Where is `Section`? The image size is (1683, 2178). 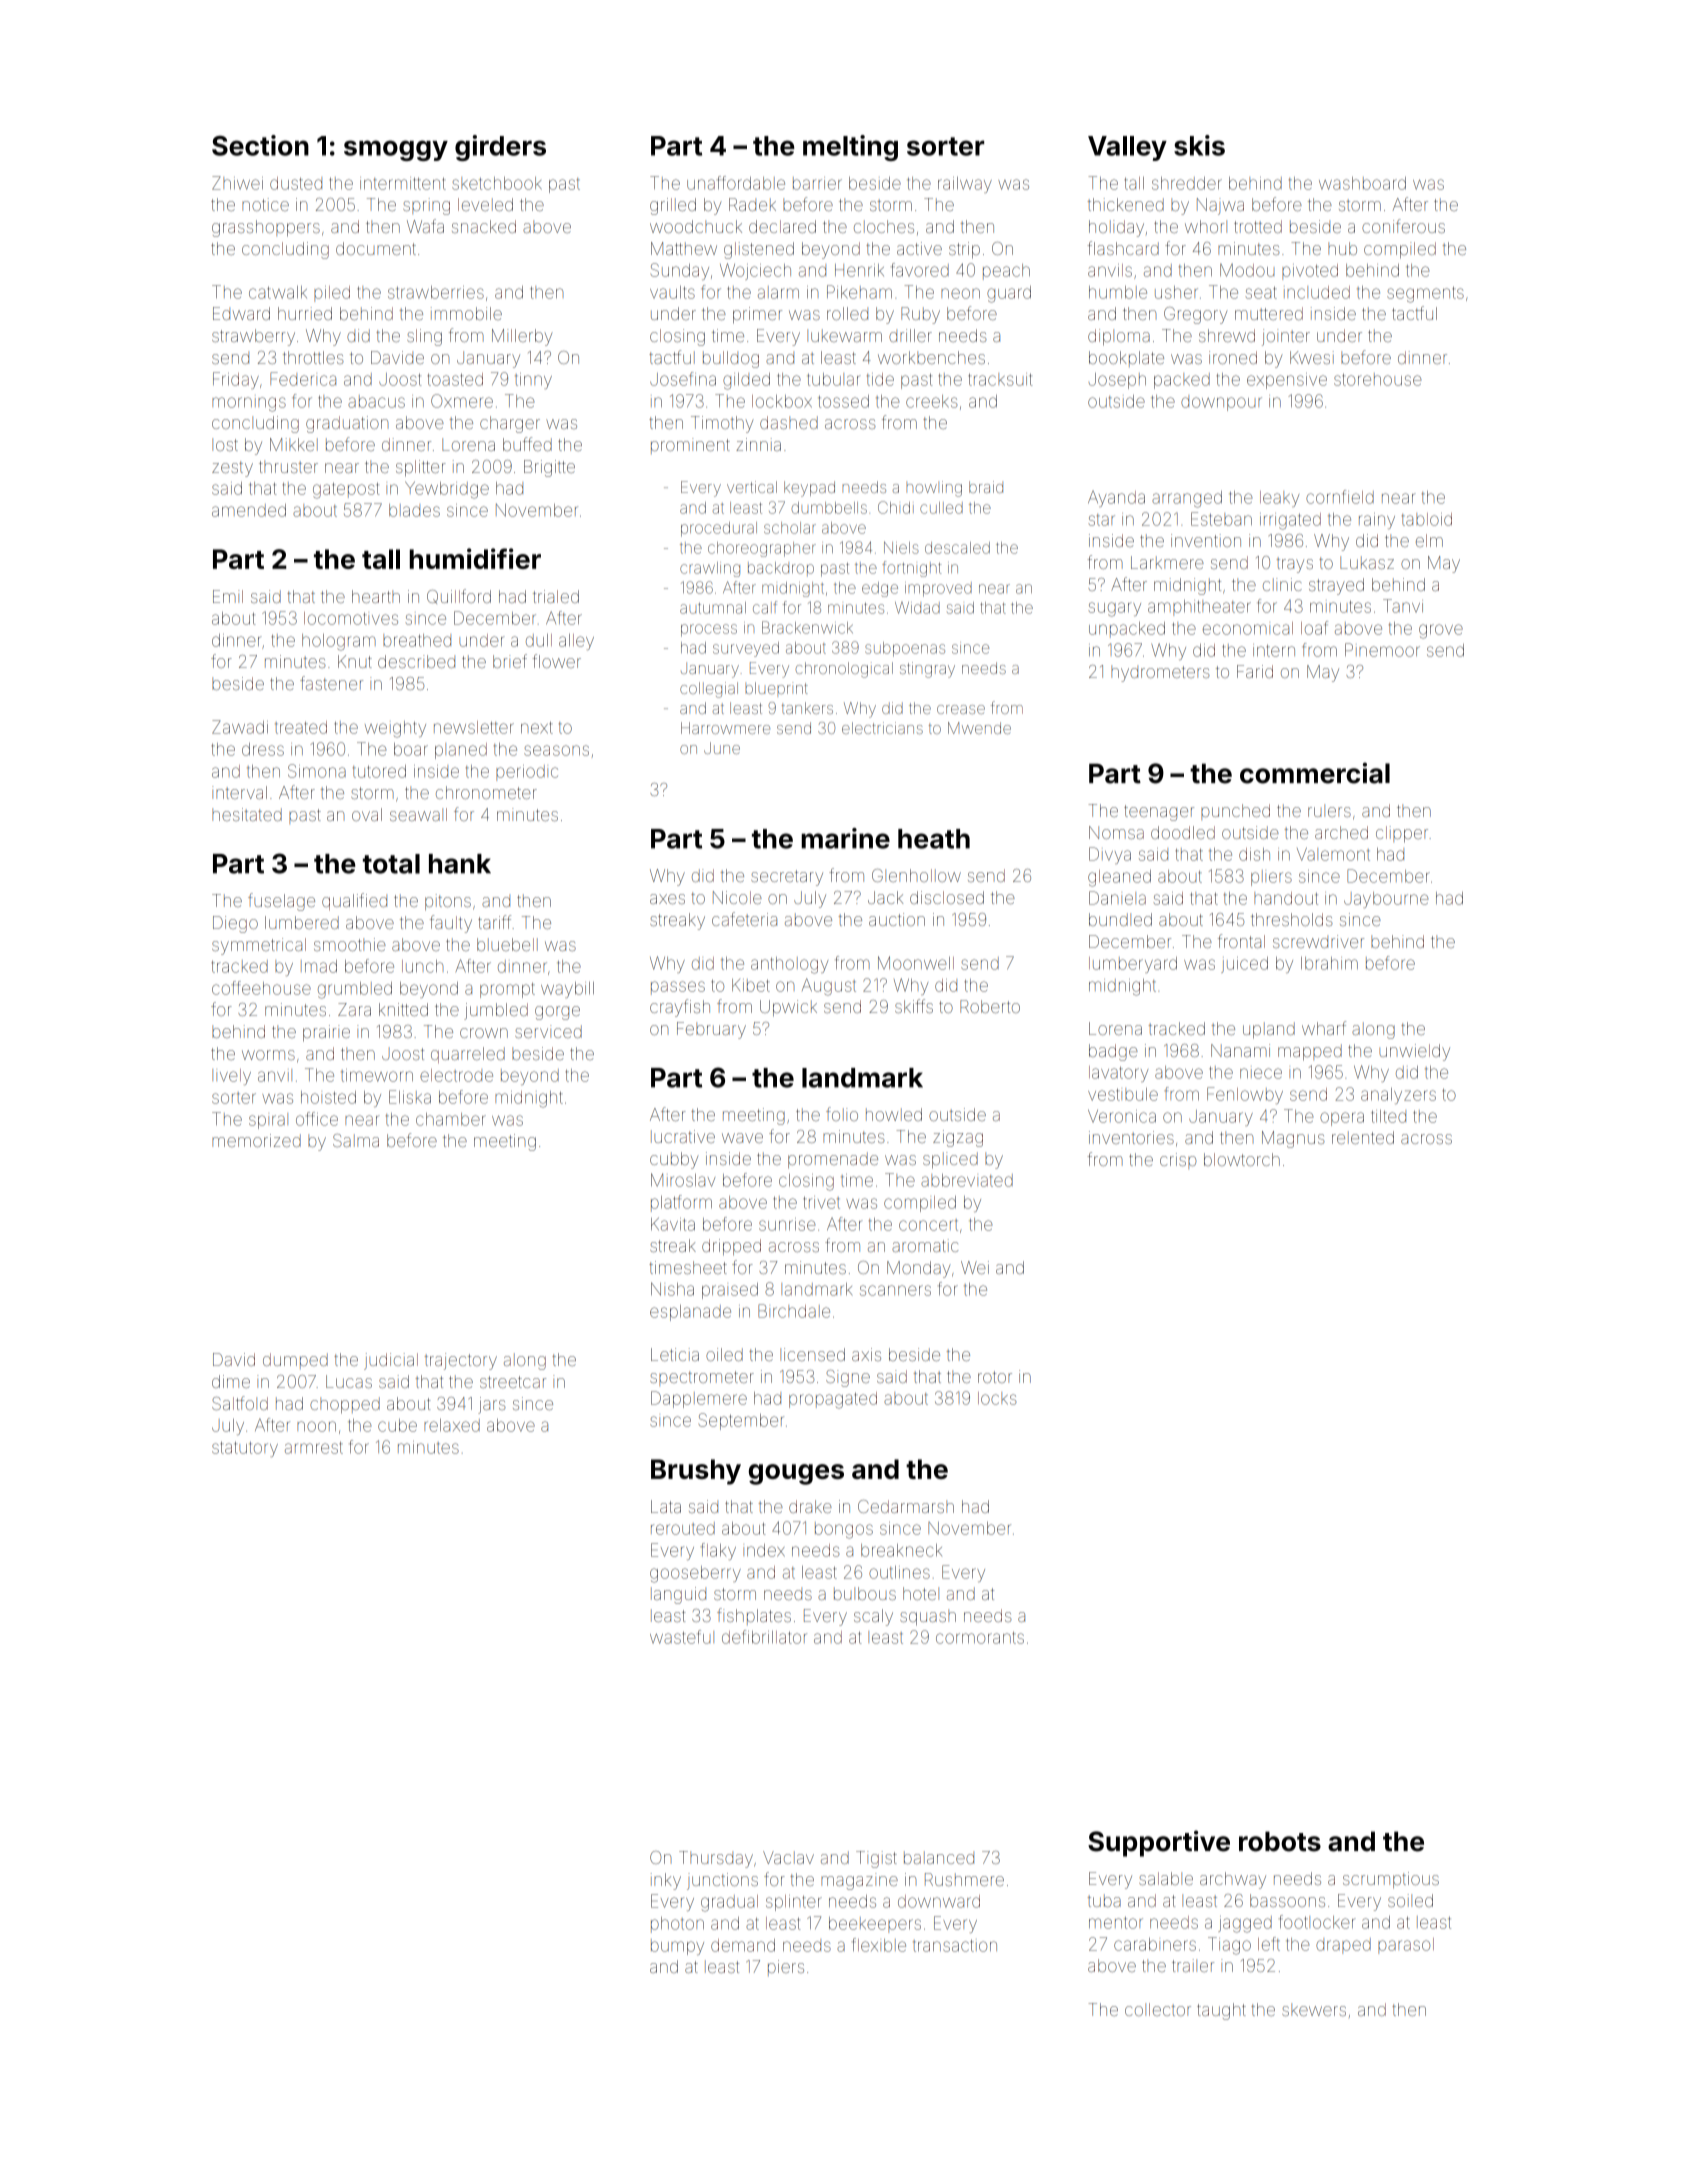
Section is located at coordinates (260, 145).
